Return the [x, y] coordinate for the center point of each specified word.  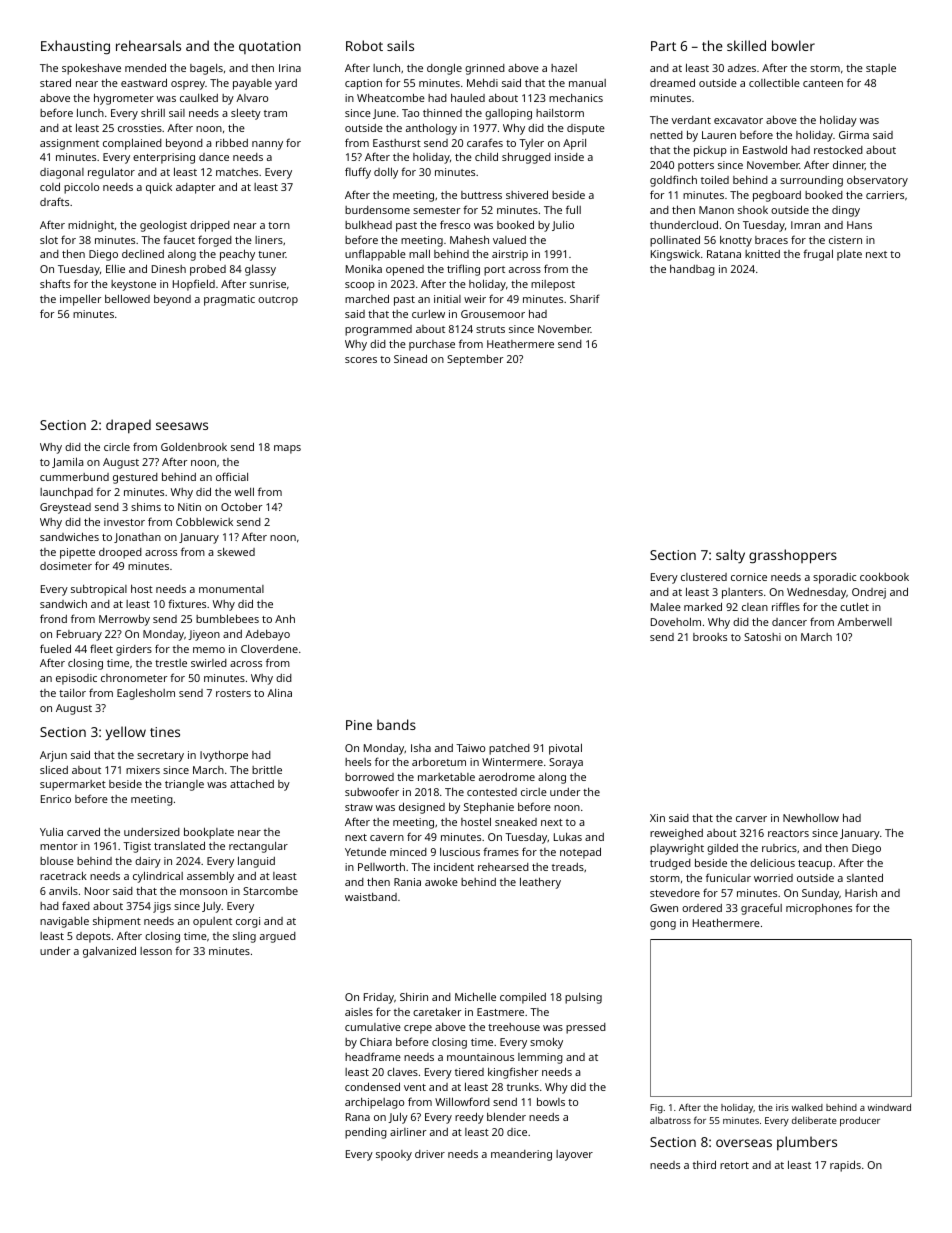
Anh [285, 618]
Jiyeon [204, 635]
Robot [364, 45]
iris [782, 1107]
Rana [358, 1117]
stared [55, 82]
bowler [793, 45]
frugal [818, 255]
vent [415, 1087]
